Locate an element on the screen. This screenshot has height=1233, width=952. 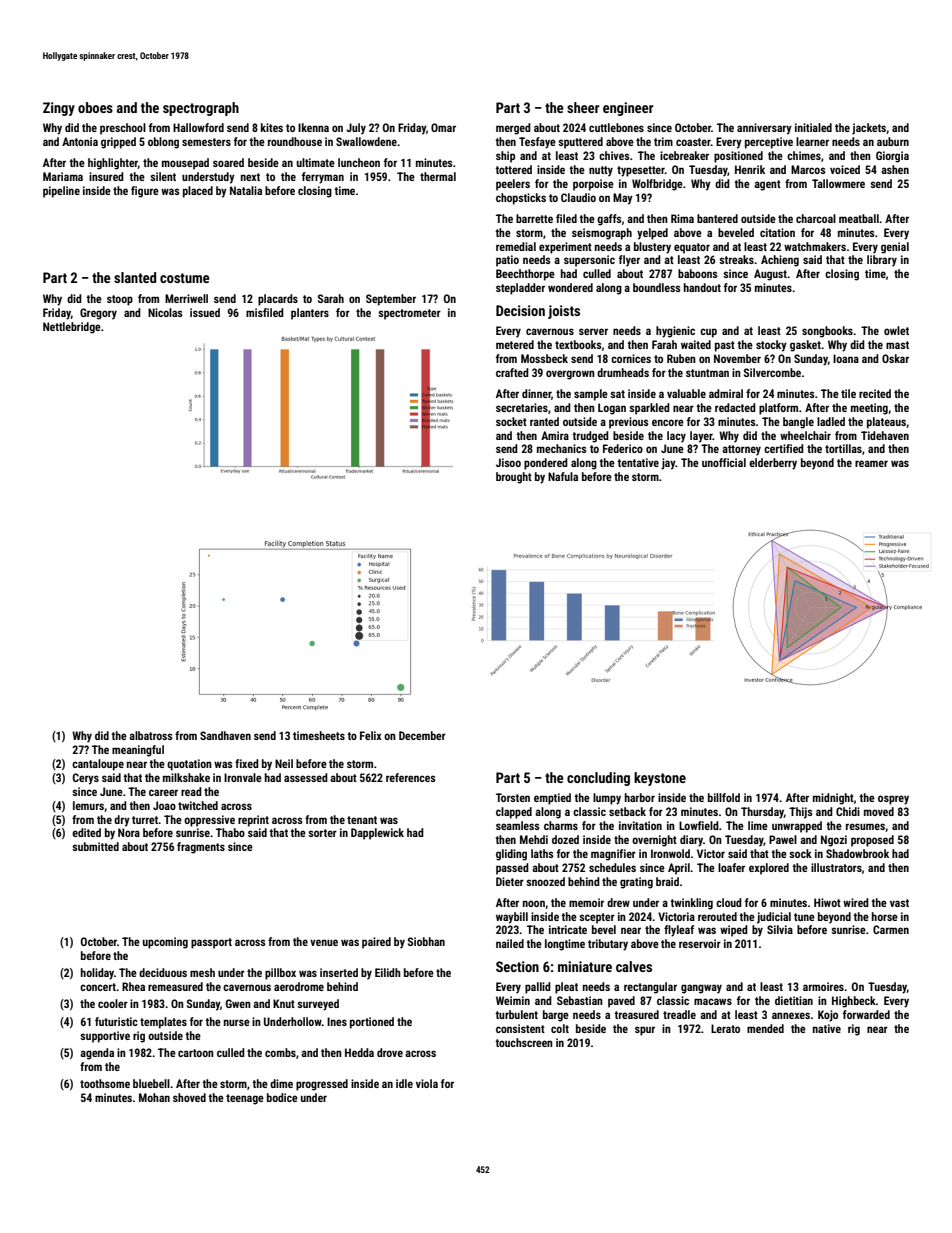
ultimate is located at coordinates (316, 162).
